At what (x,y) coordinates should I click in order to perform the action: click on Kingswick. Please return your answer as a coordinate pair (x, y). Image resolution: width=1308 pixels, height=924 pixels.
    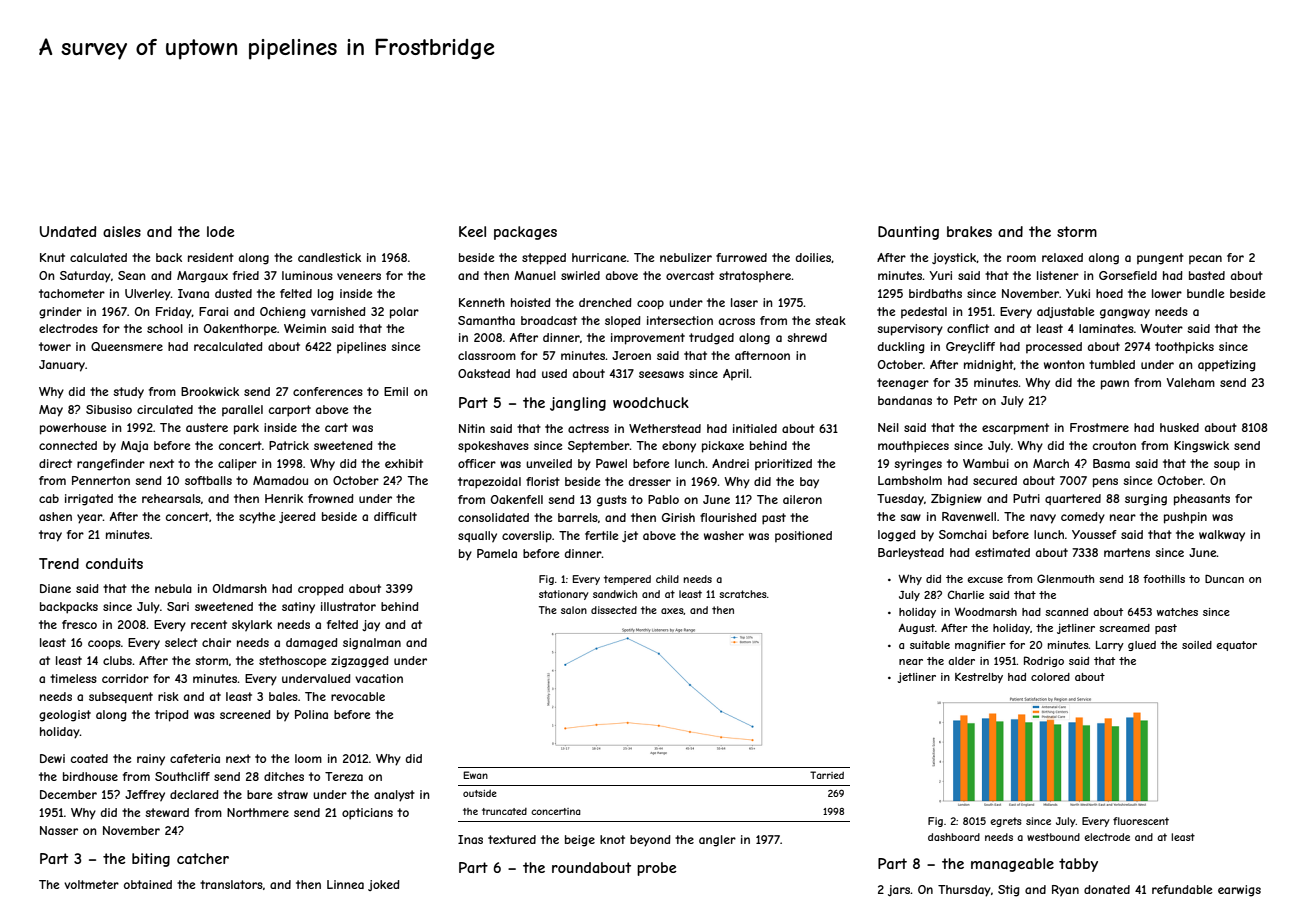
    Looking at the image, I should click on (1201, 447).
